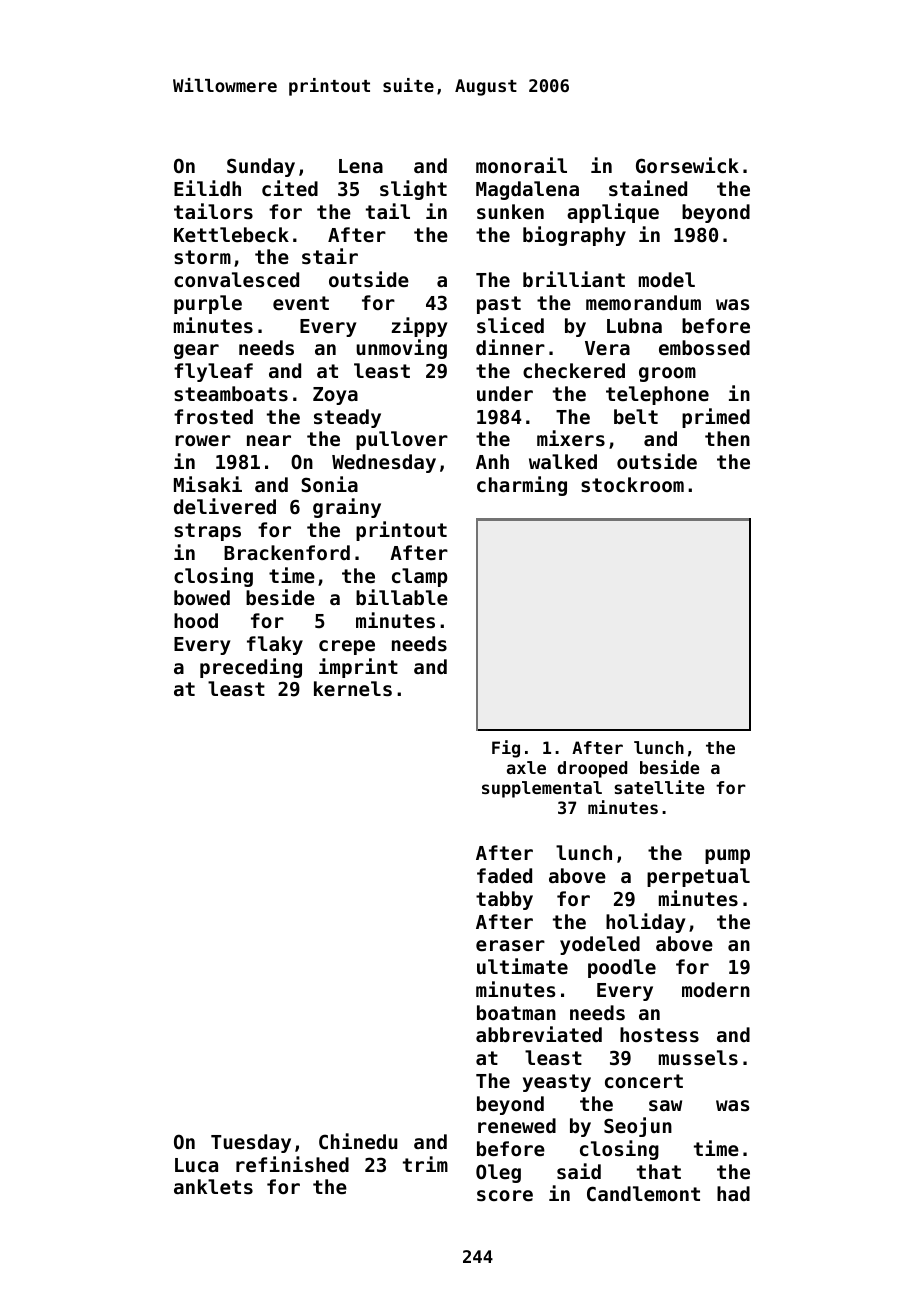 Image resolution: width=924 pixels, height=1311 pixels. What do you see at coordinates (213, 1187) in the screenshot?
I see `anklets` at bounding box center [213, 1187].
